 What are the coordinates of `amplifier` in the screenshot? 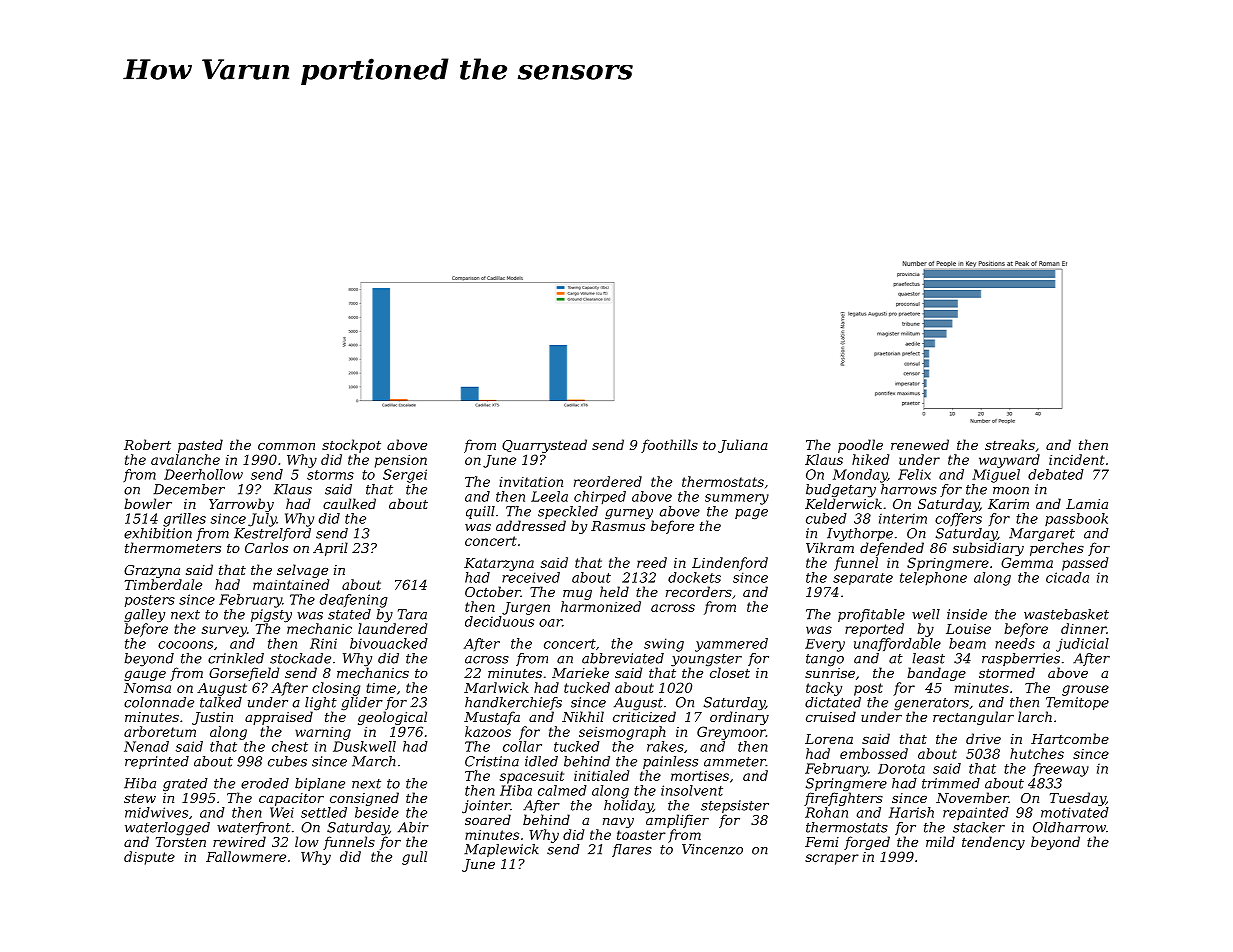 It's located at (677, 821).
